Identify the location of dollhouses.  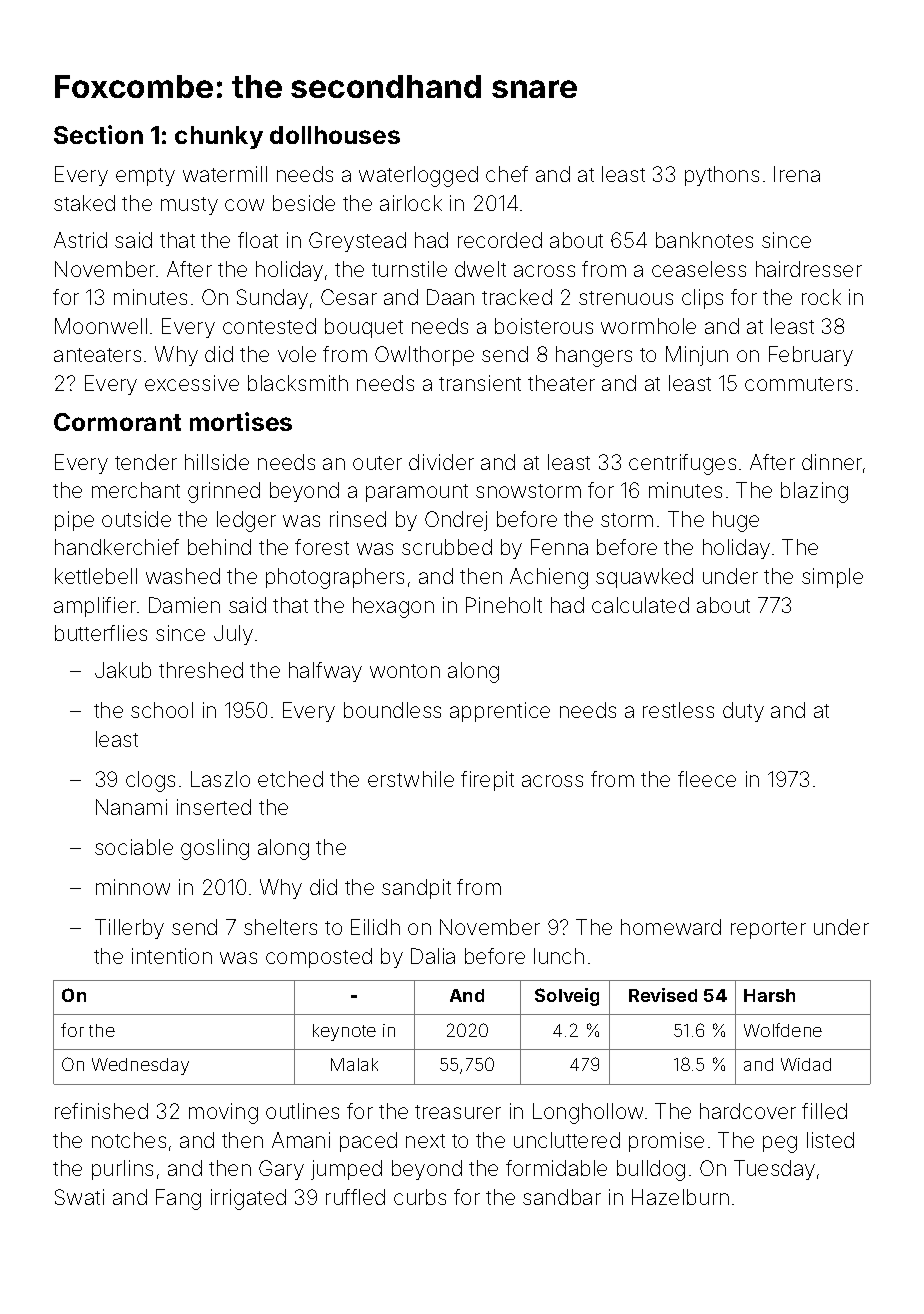
(335, 135).
